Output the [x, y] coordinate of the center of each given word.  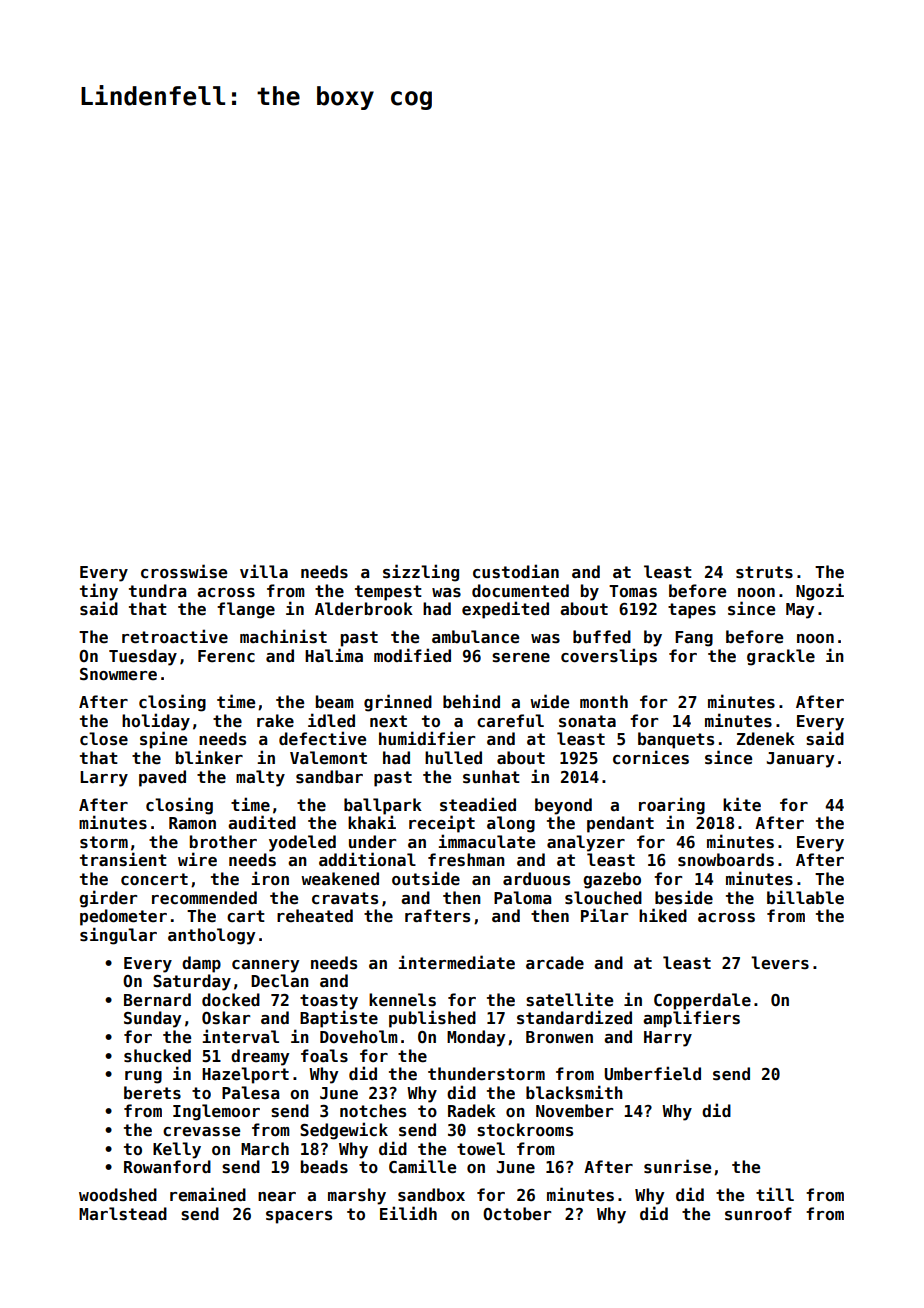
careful [510, 721]
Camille [422, 1166]
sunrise [677, 1166]
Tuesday [143, 657]
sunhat [491, 777]
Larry [104, 779]
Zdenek [766, 739]
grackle [781, 657]
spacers [299, 1217]
